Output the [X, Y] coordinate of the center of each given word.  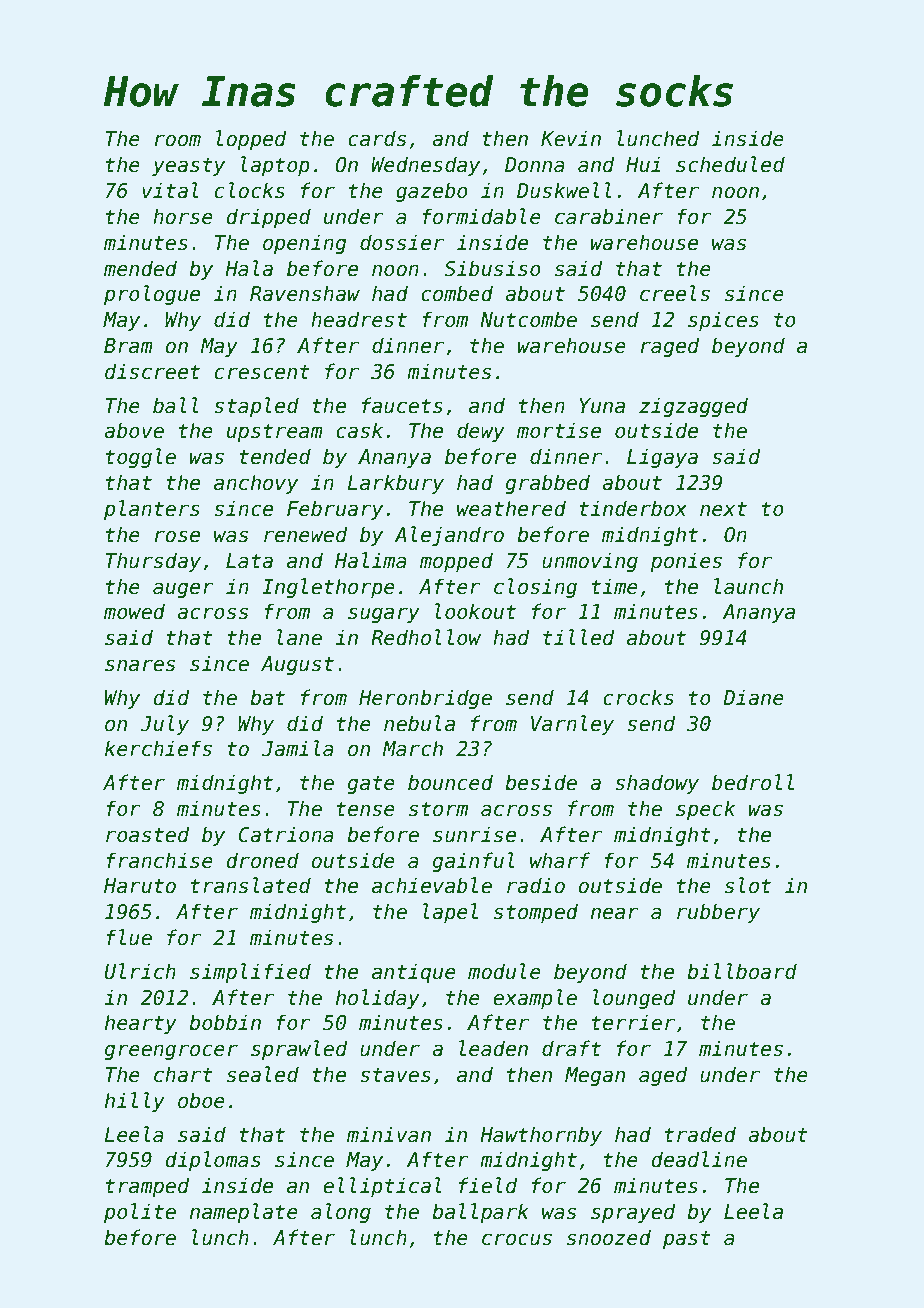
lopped [251, 140]
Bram [128, 346]
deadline [699, 1159]
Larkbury [396, 484]
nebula [419, 723]
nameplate [244, 1213]
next [723, 509]
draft [571, 1048]
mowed [134, 611]
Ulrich [140, 971]
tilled [579, 637]
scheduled [730, 164]
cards [377, 138]
